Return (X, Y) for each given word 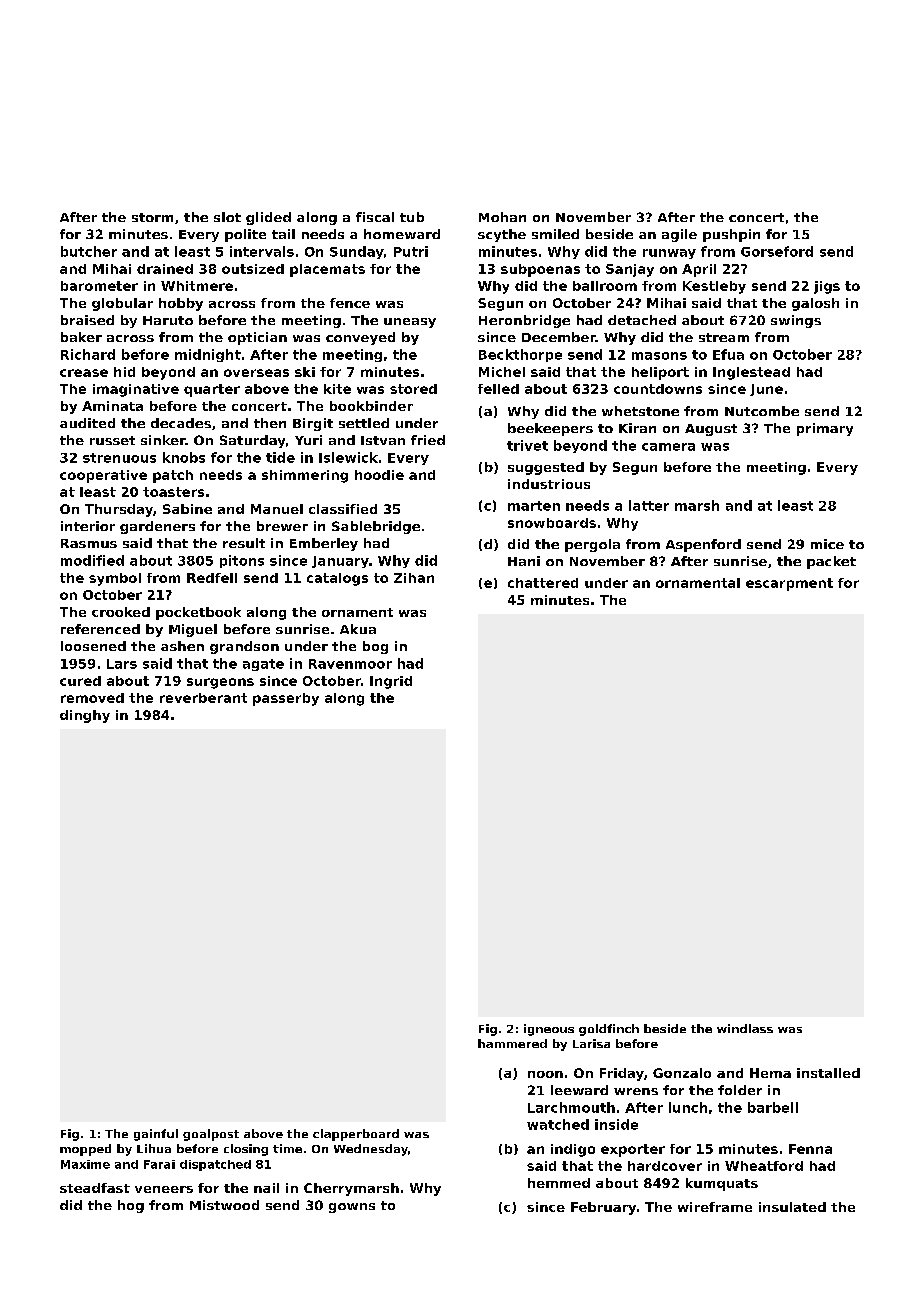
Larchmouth (571, 1107)
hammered (512, 1043)
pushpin (731, 235)
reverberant (203, 698)
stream (724, 337)
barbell (773, 1107)
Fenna (810, 1149)
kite (337, 389)
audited (87, 423)
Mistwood (224, 1205)
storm (152, 217)
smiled (555, 234)
